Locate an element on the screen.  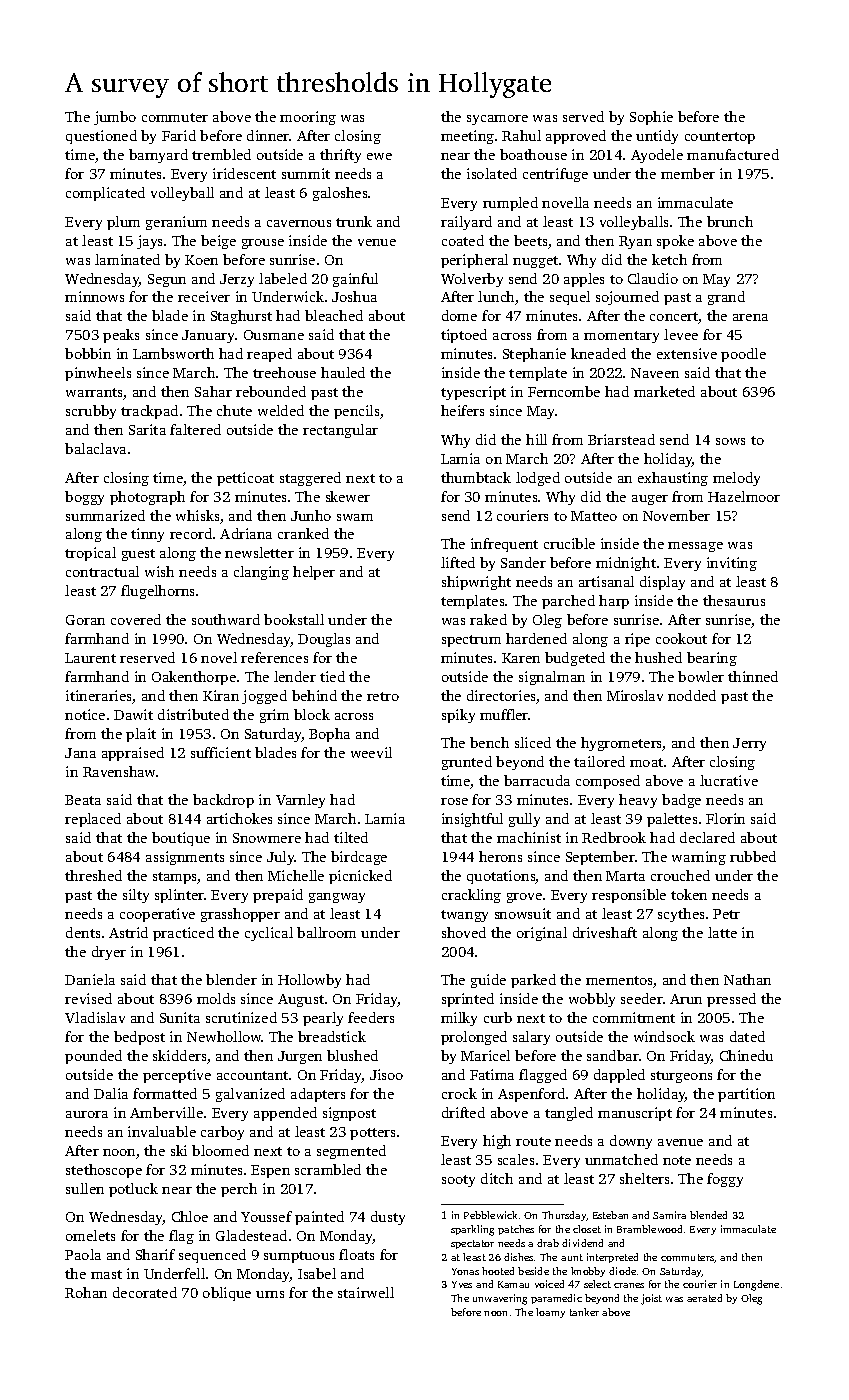
sooty is located at coordinates (458, 1181).
